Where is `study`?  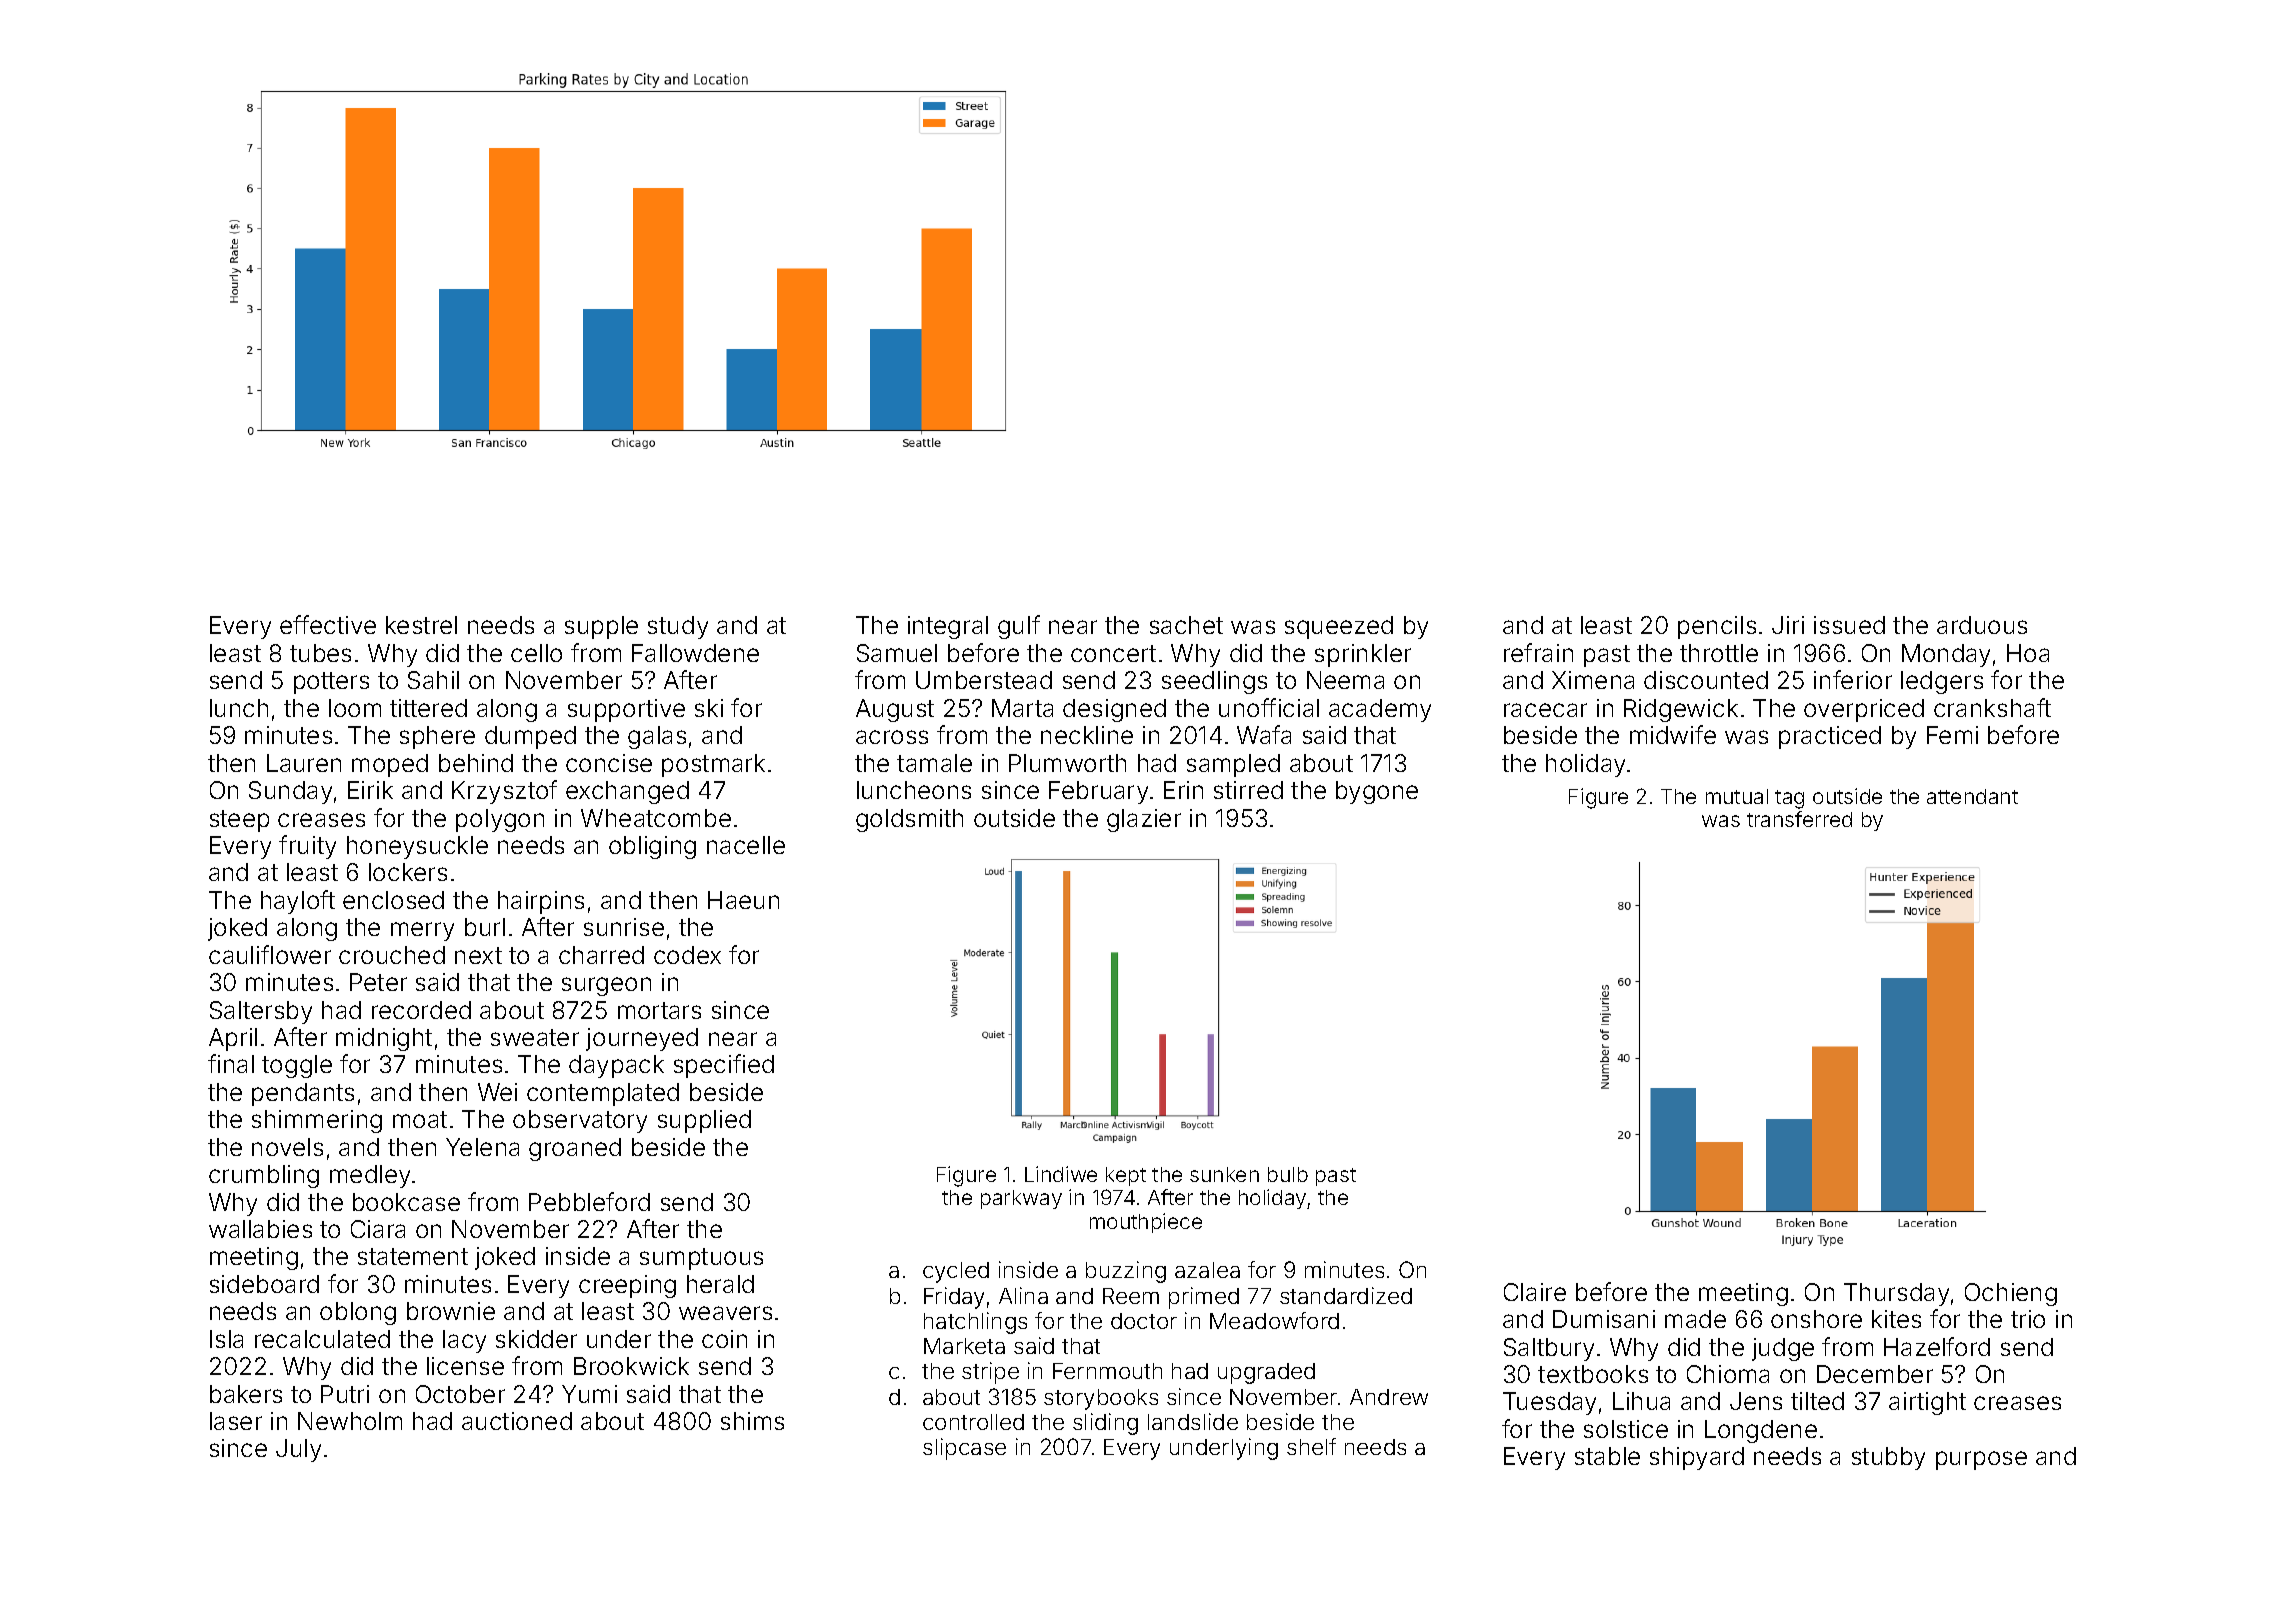 study is located at coordinates (678, 627).
